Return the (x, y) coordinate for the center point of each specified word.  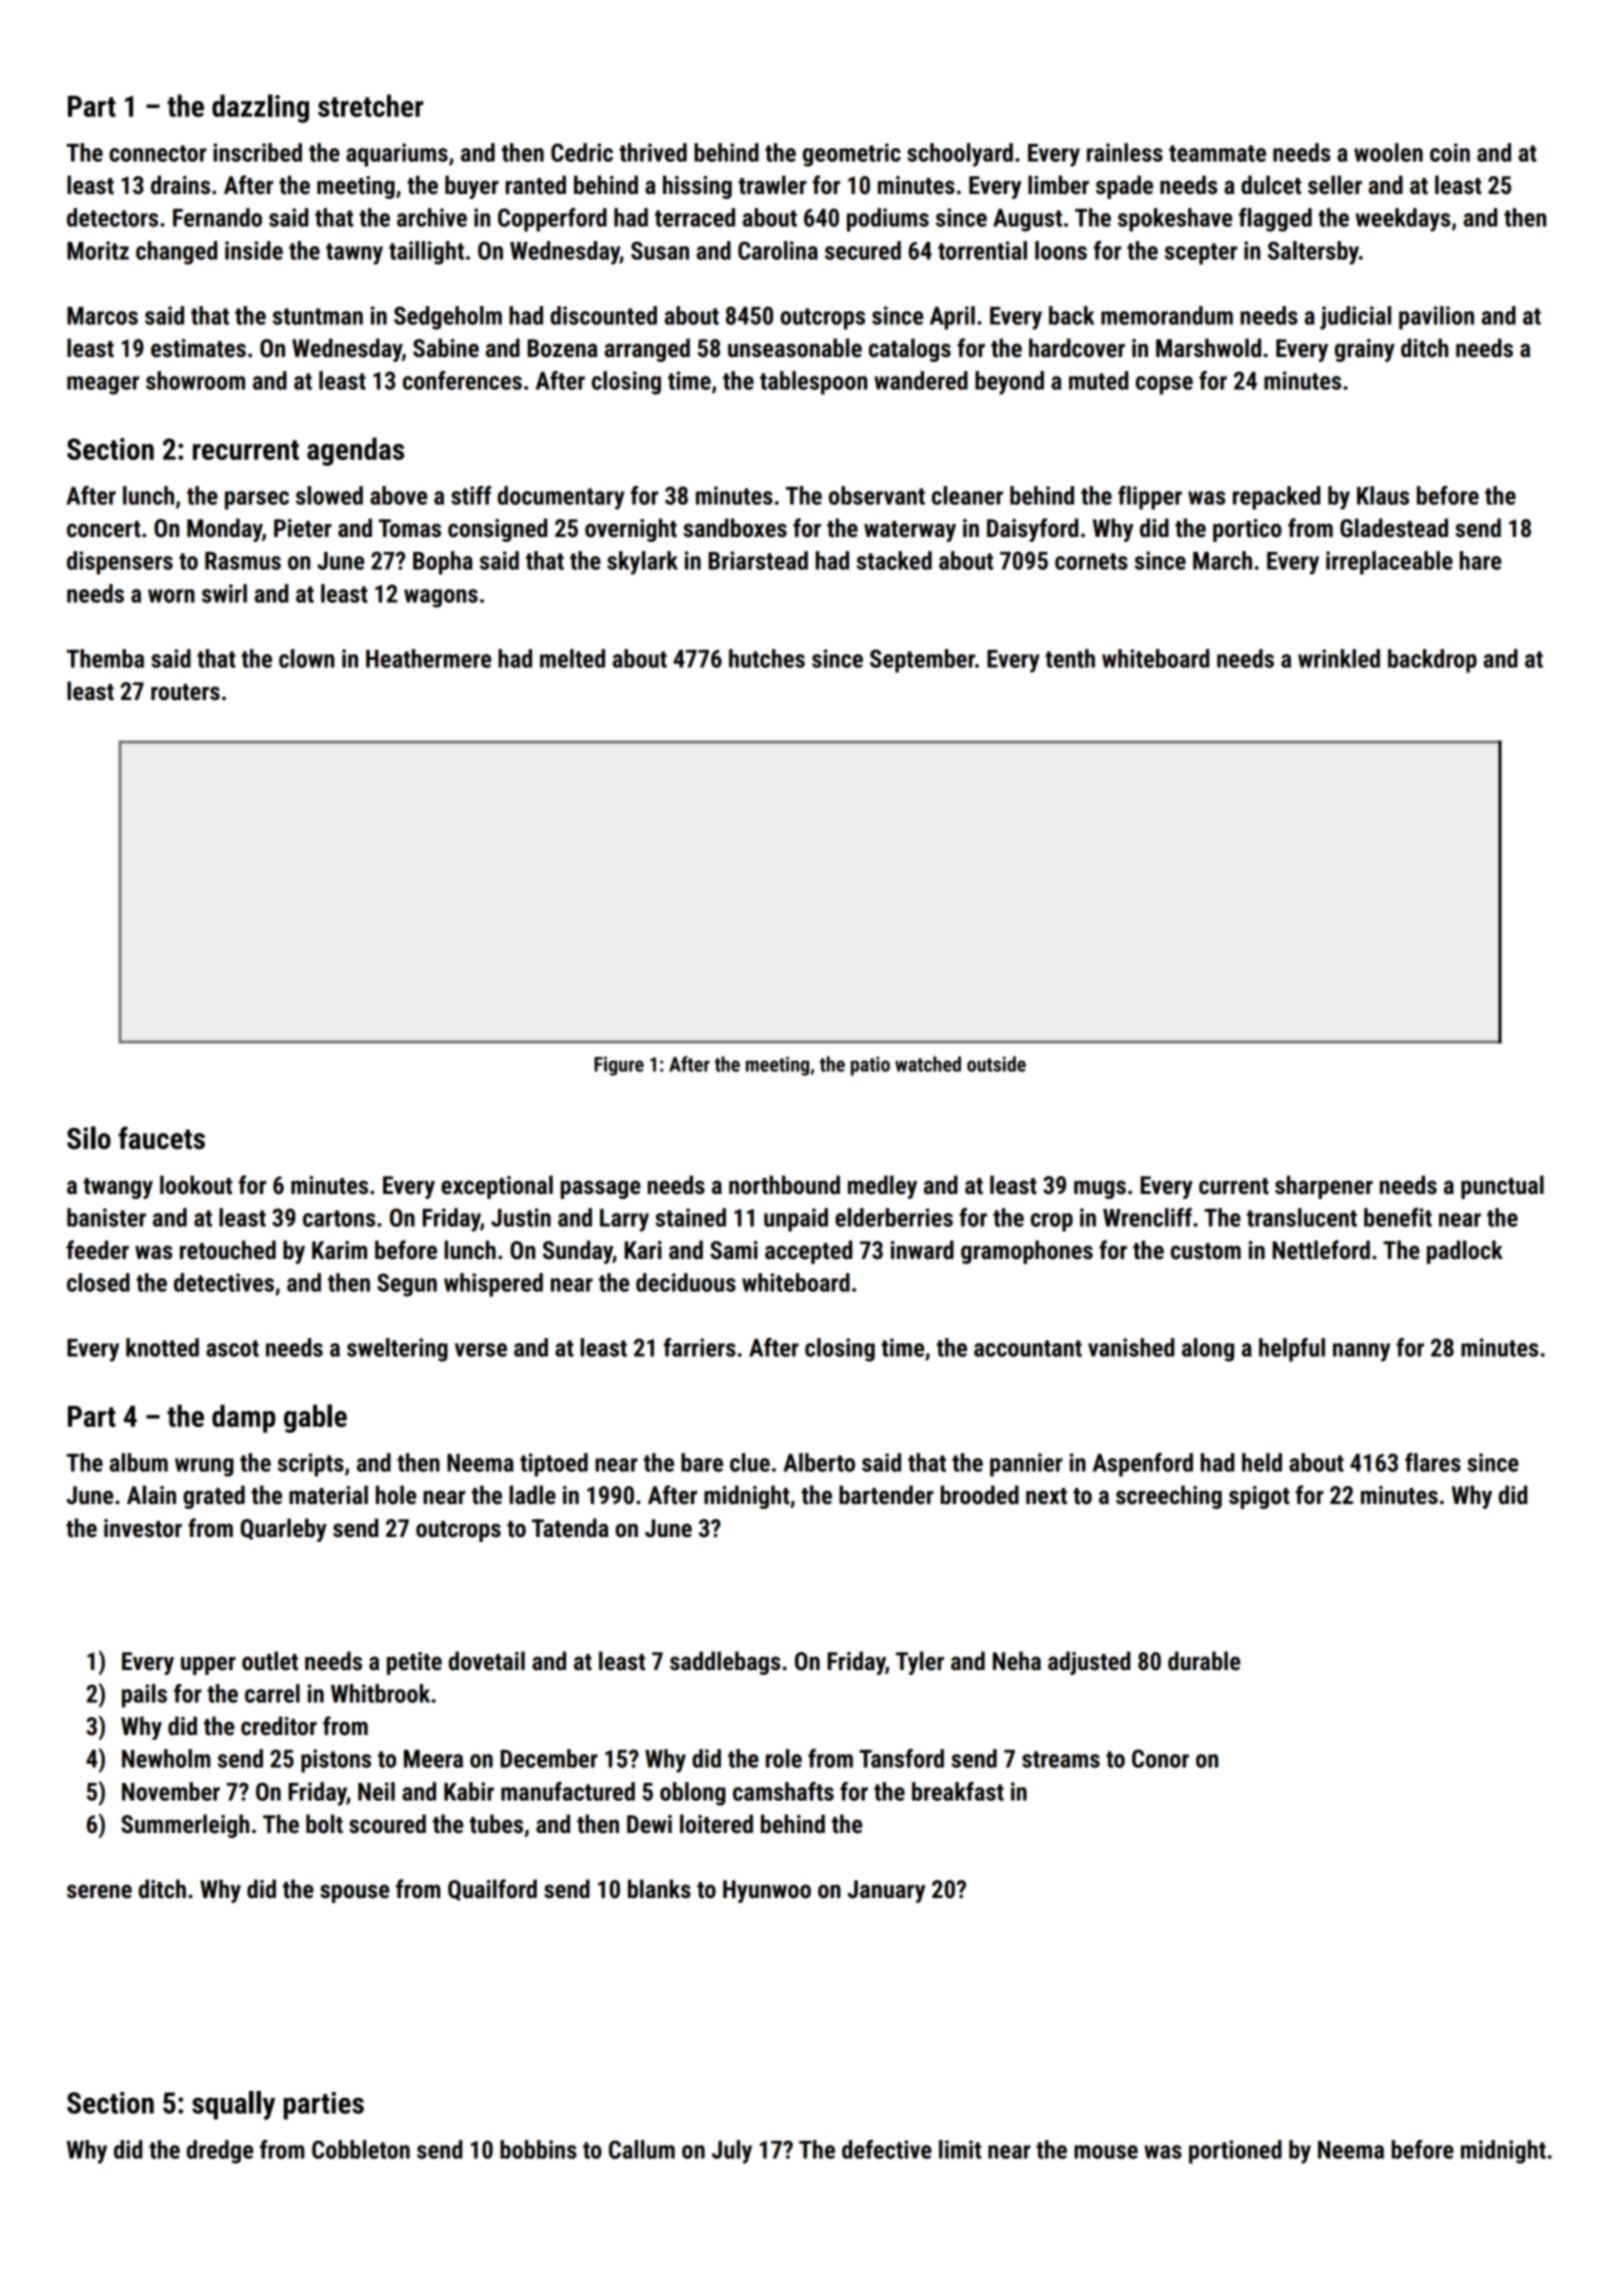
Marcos (102, 316)
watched (928, 1064)
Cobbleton (361, 2149)
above (398, 495)
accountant (1028, 1348)
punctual (1502, 1187)
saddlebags (725, 1663)
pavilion (1436, 318)
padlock (1465, 1252)
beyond (1009, 383)
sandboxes (735, 528)
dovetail (487, 1661)
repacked (1276, 498)
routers (185, 692)
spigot (1259, 1497)
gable (315, 1418)
